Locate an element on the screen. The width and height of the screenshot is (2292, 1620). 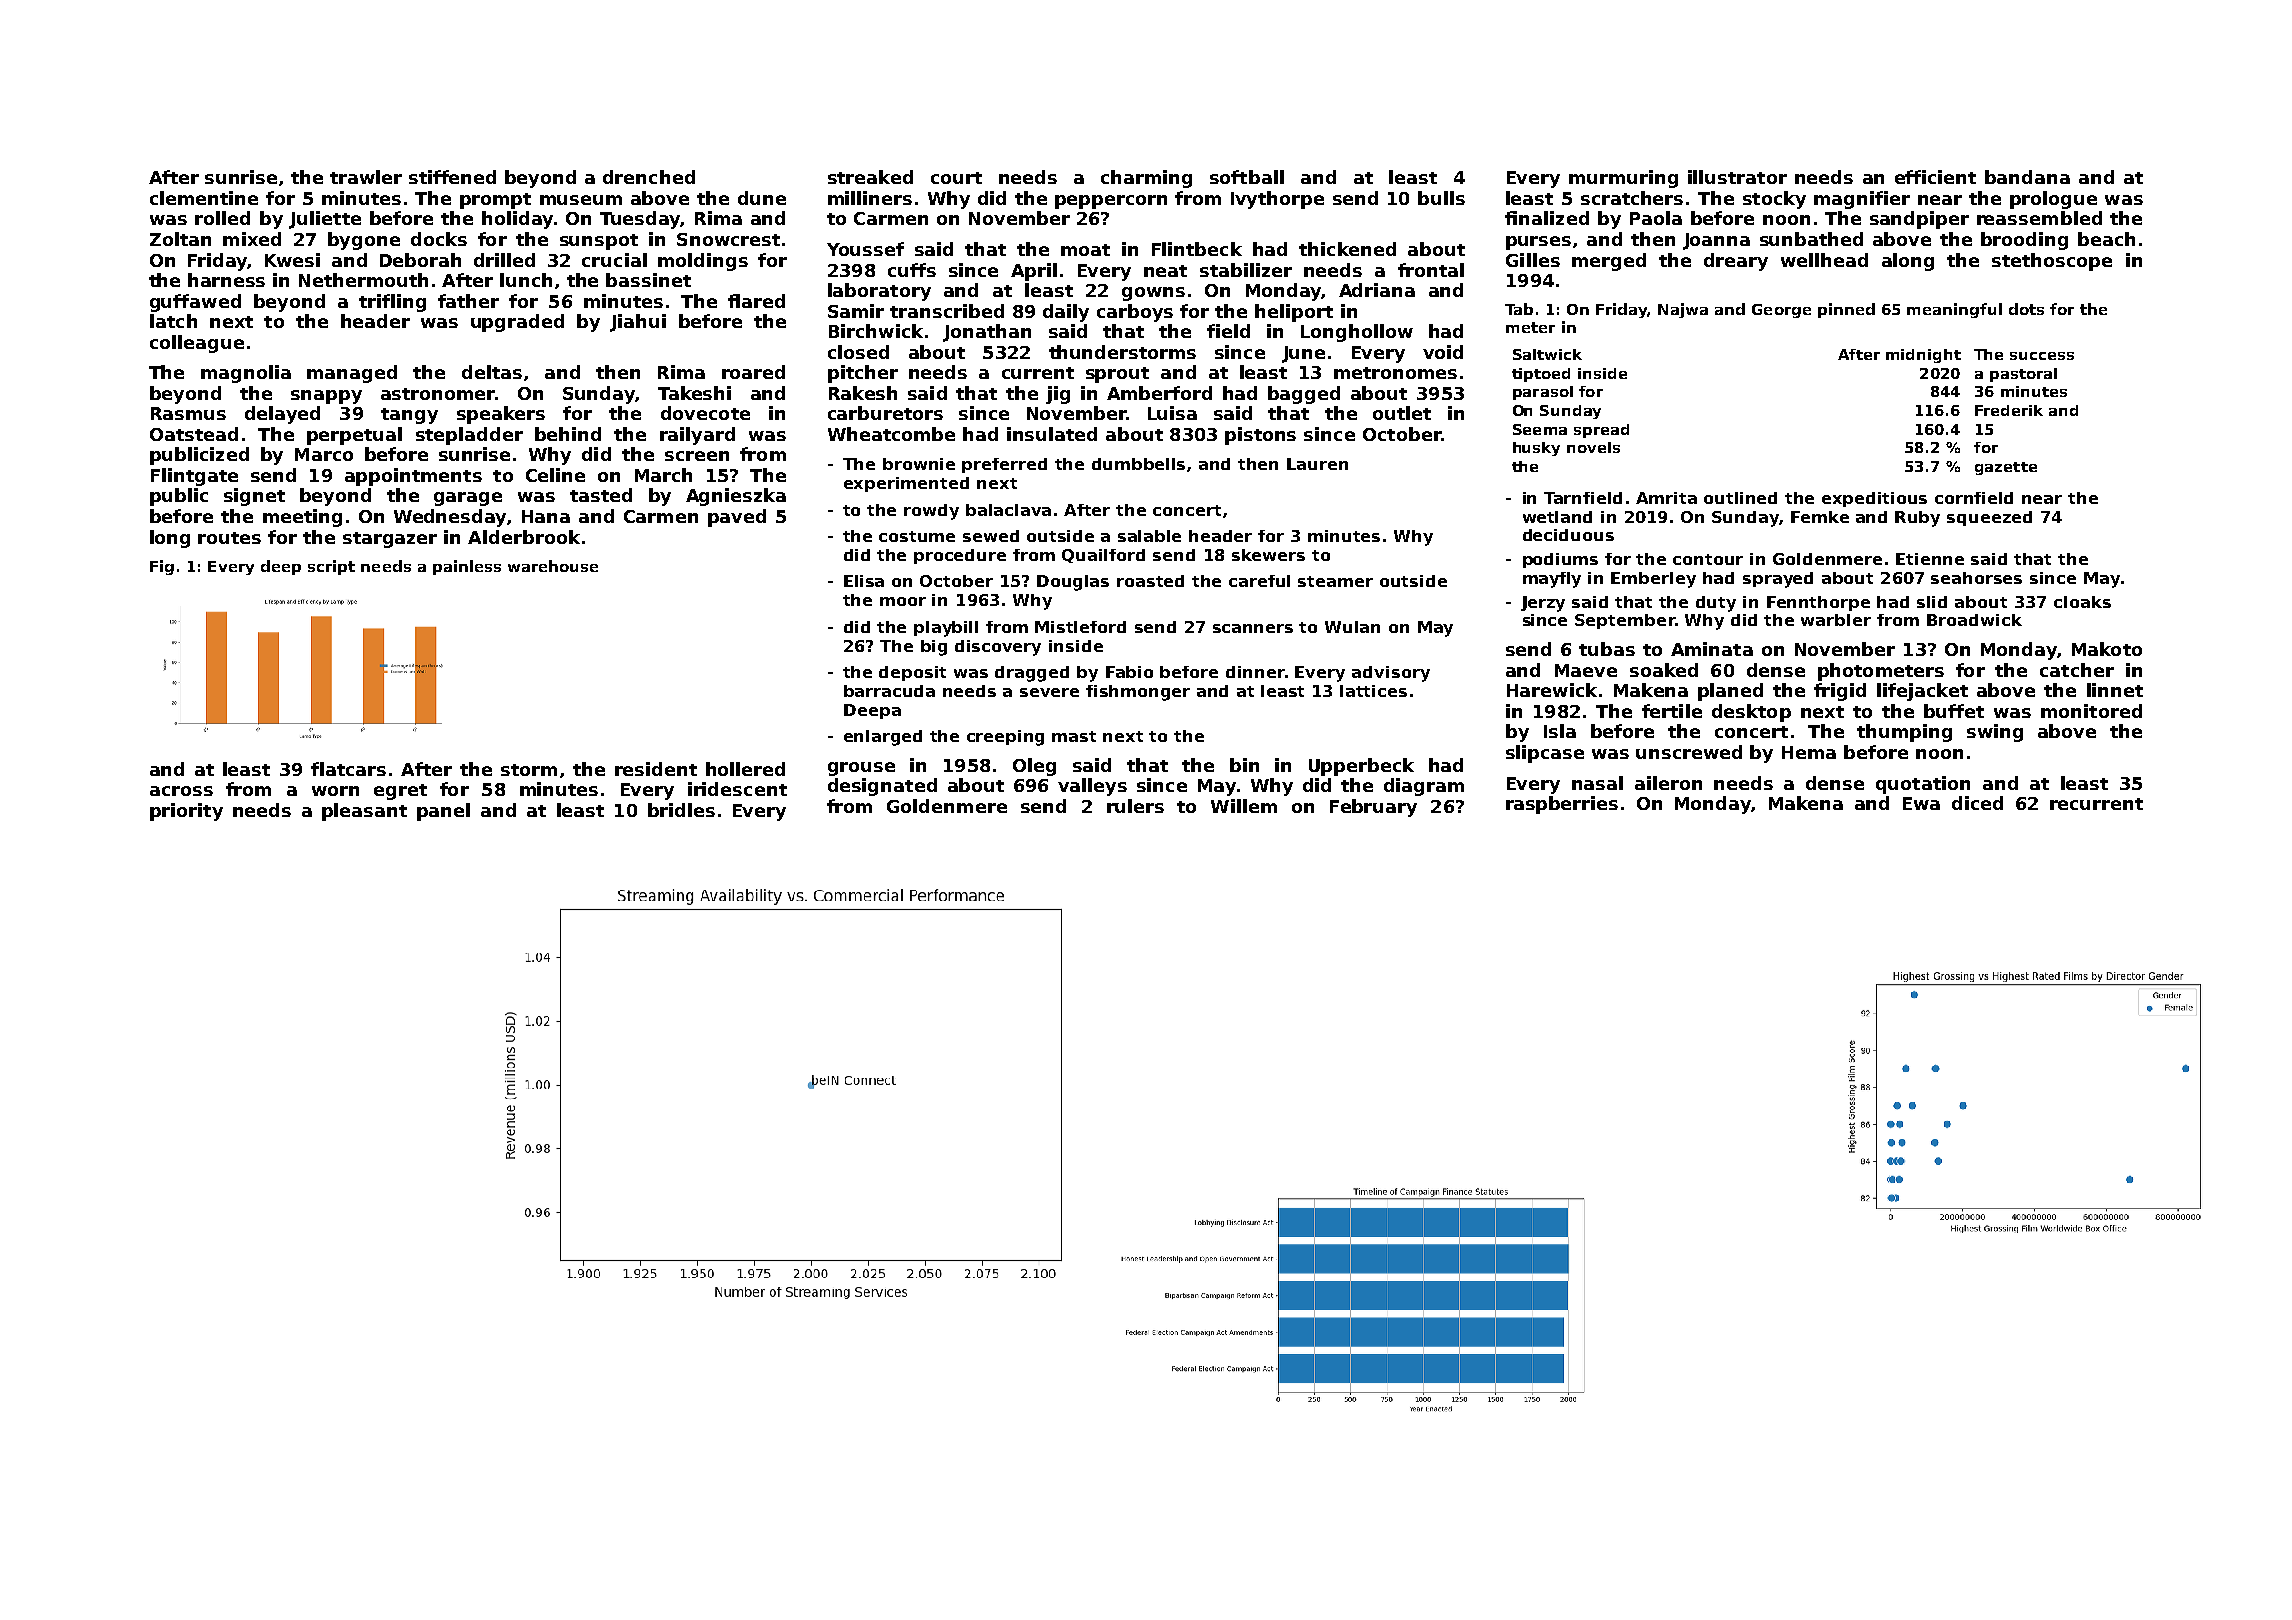
roasted is located at coordinates (1150, 581).
